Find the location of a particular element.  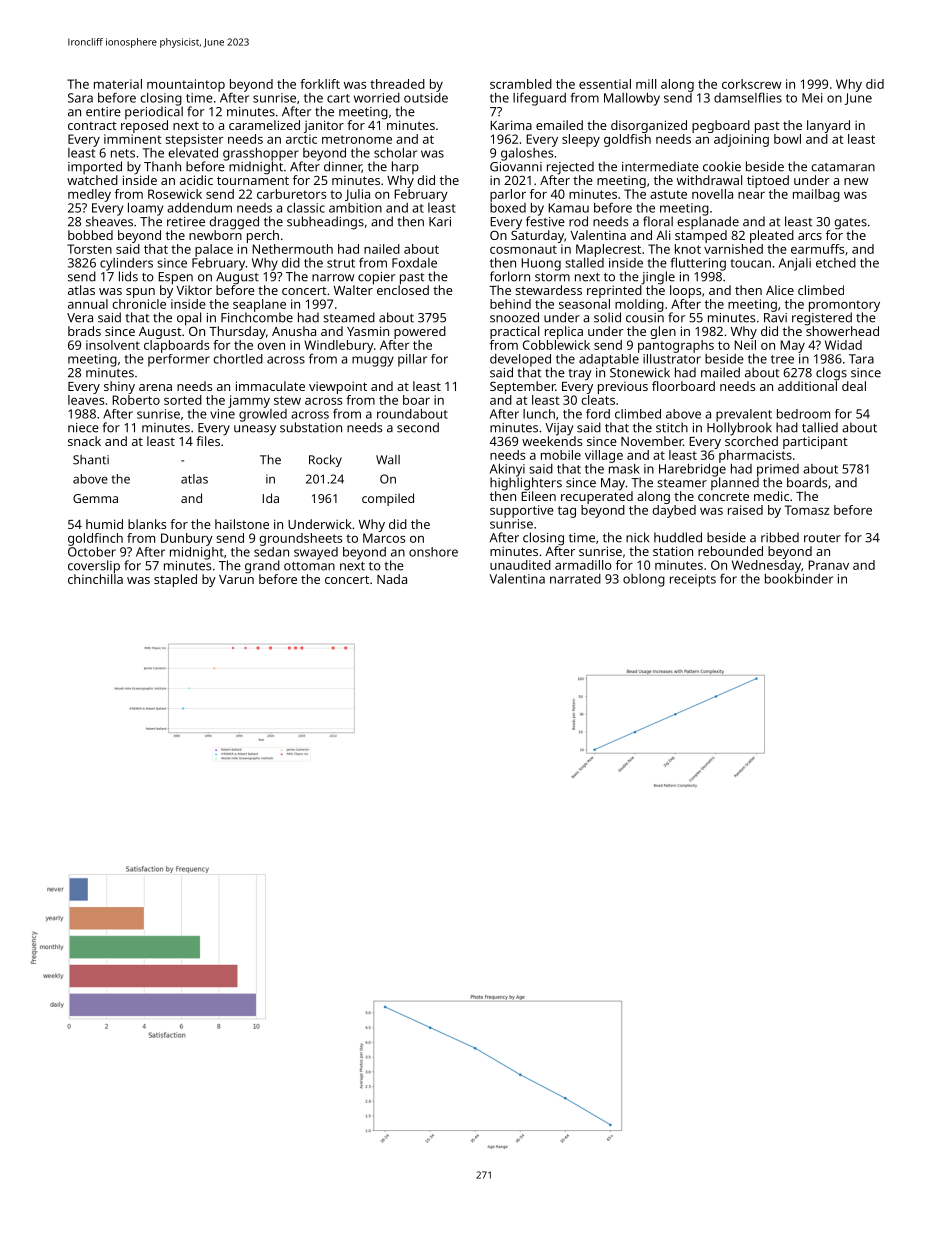

participant is located at coordinates (815, 442).
